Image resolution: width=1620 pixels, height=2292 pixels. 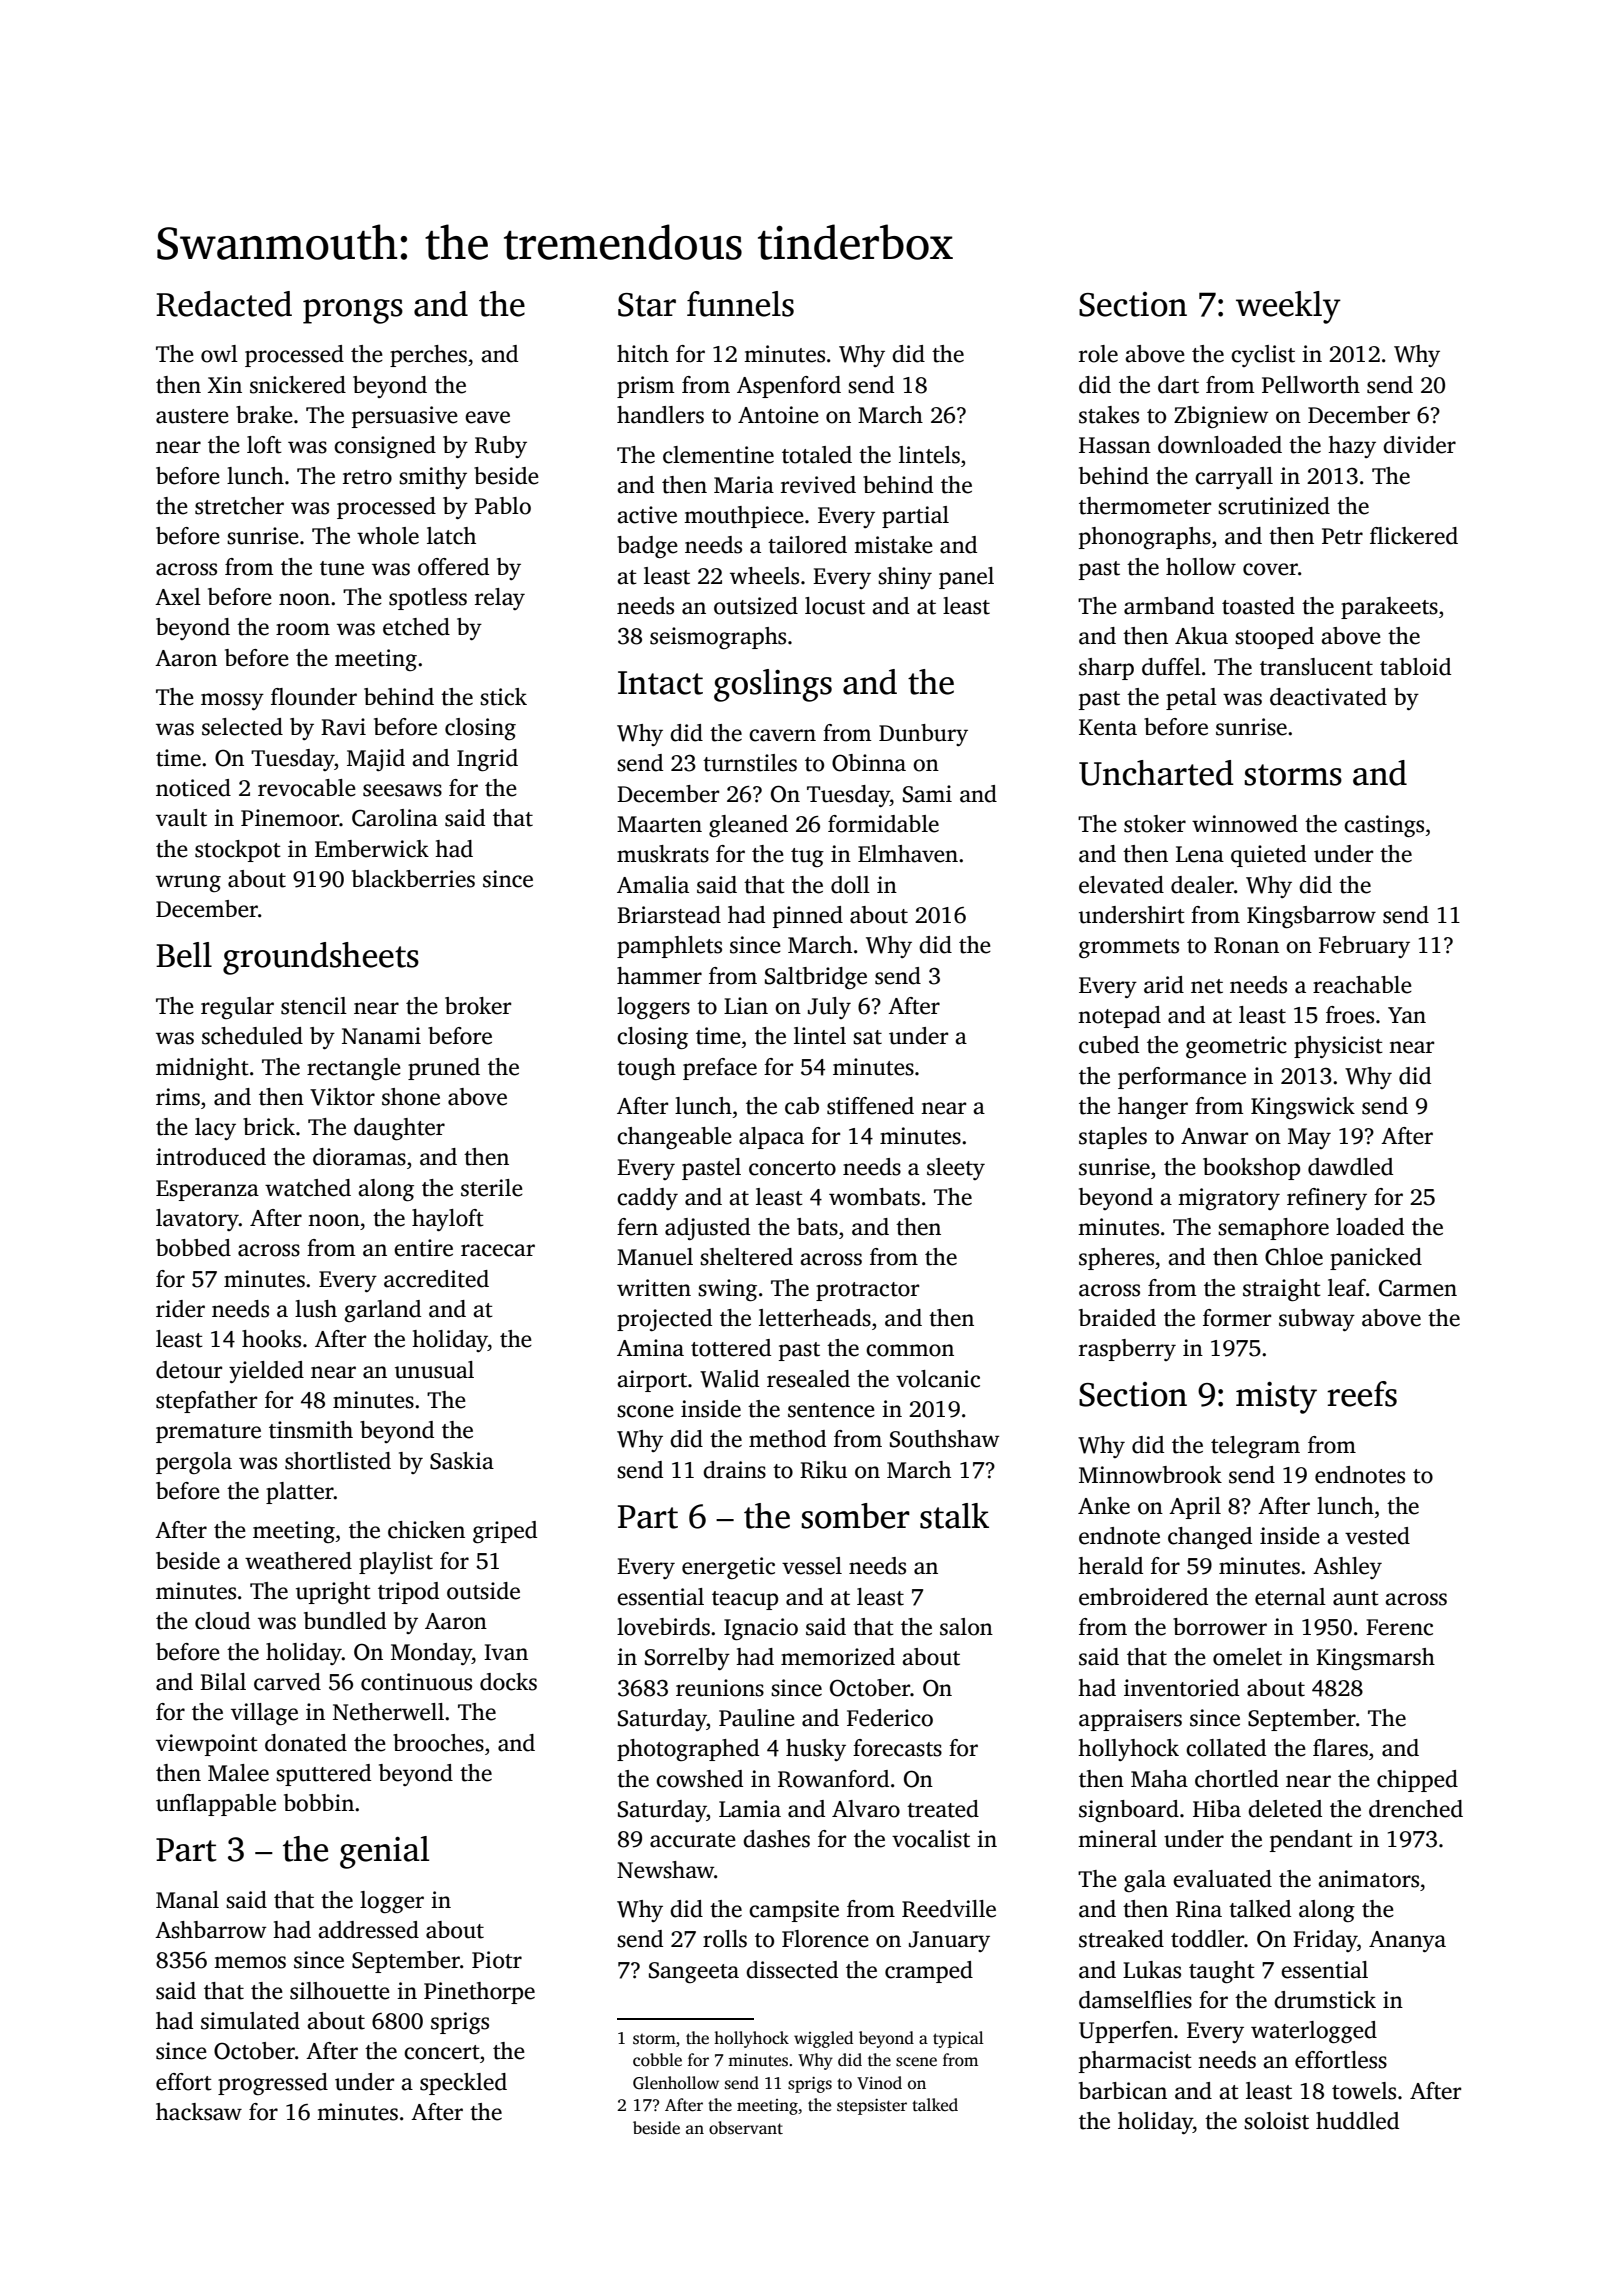 I want to click on tug, so click(x=807, y=857).
